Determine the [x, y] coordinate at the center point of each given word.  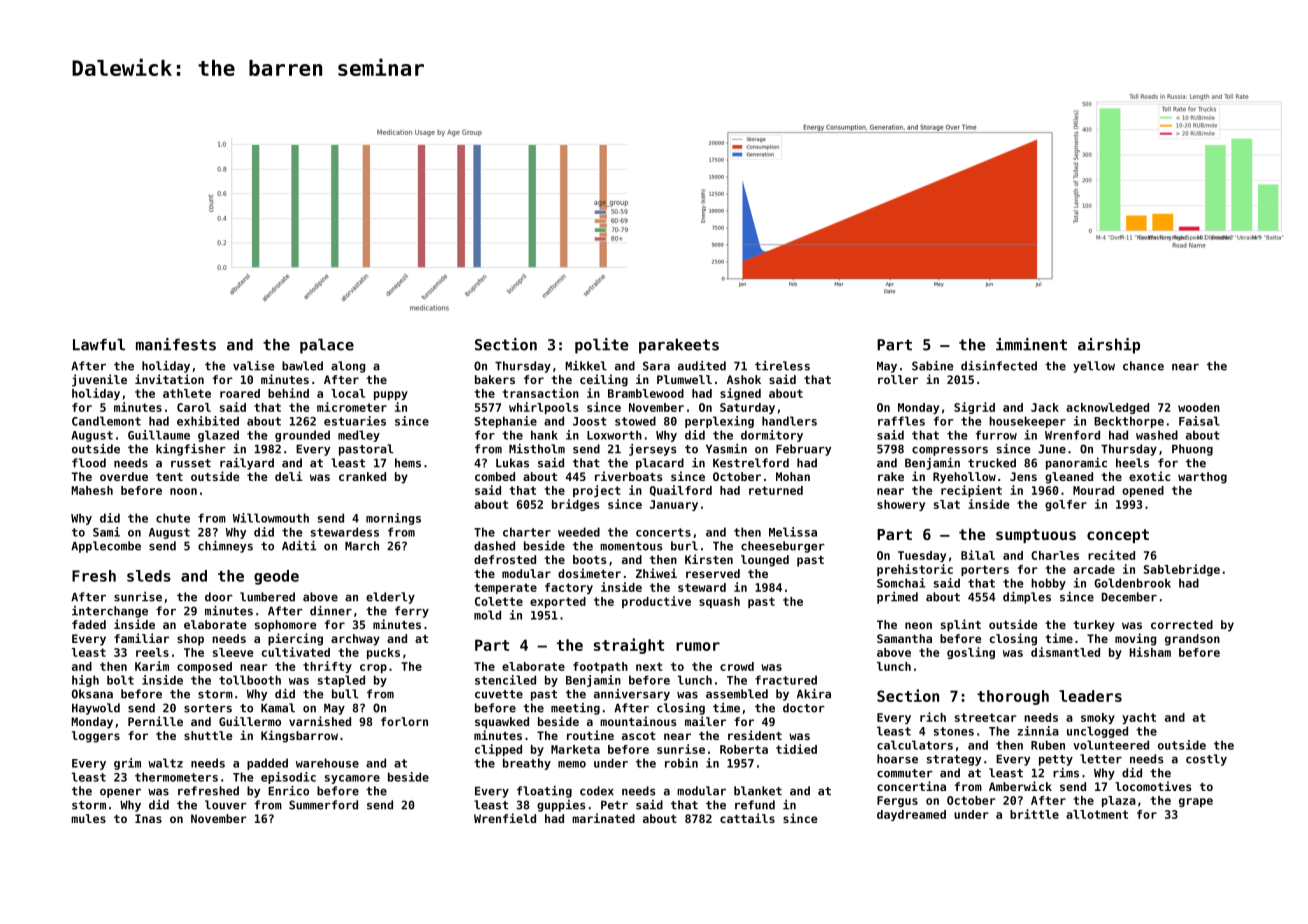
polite [601, 346]
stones [954, 731]
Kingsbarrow [299, 736]
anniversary [632, 695]
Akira [814, 694]
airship [1109, 346]
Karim [152, 666]
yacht [1139, 718]
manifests [176, 344]
